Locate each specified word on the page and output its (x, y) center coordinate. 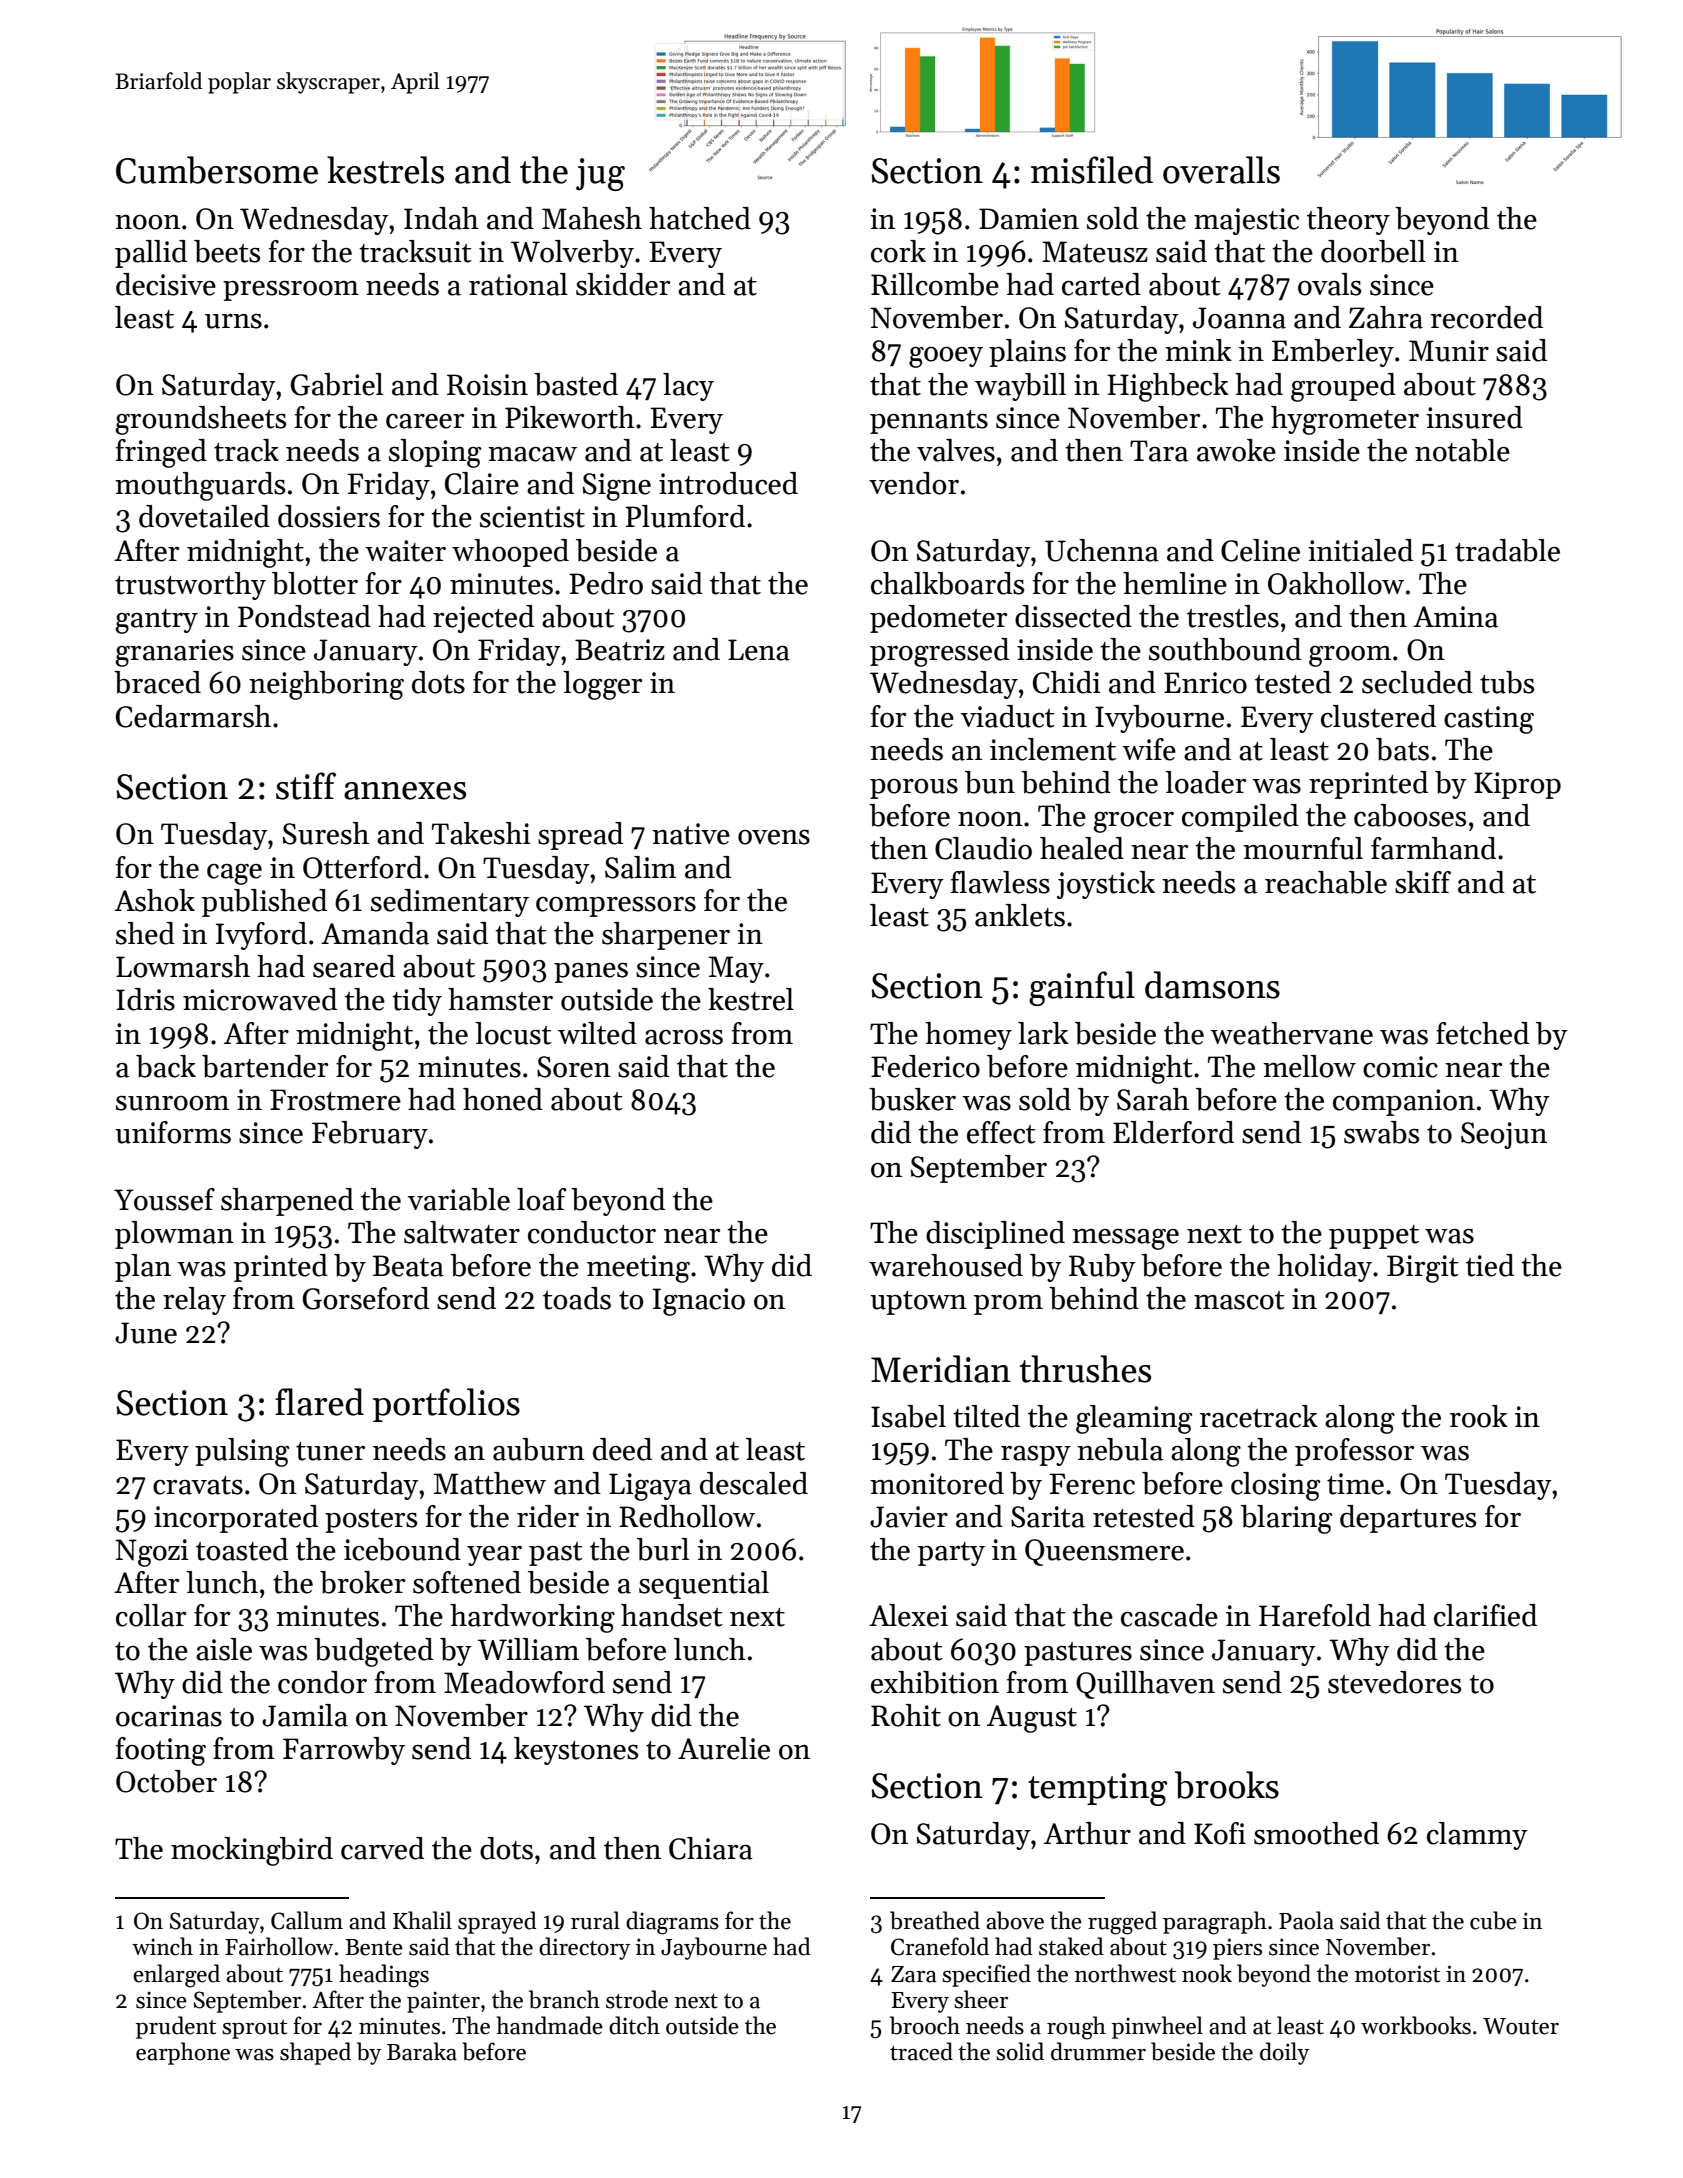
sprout (254, 2029)
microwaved (260, 999)
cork (898, 251)
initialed (1360, 550)
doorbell (1373, 251)
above (1015, 1920)
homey (968, 1036)
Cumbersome (217, 170)
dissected (1073, 616)
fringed (161, 453)
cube (1493, 1920)
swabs (1381, 1132)
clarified (1485, 1615)
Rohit (906, 1715)
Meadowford (524, 1682)
